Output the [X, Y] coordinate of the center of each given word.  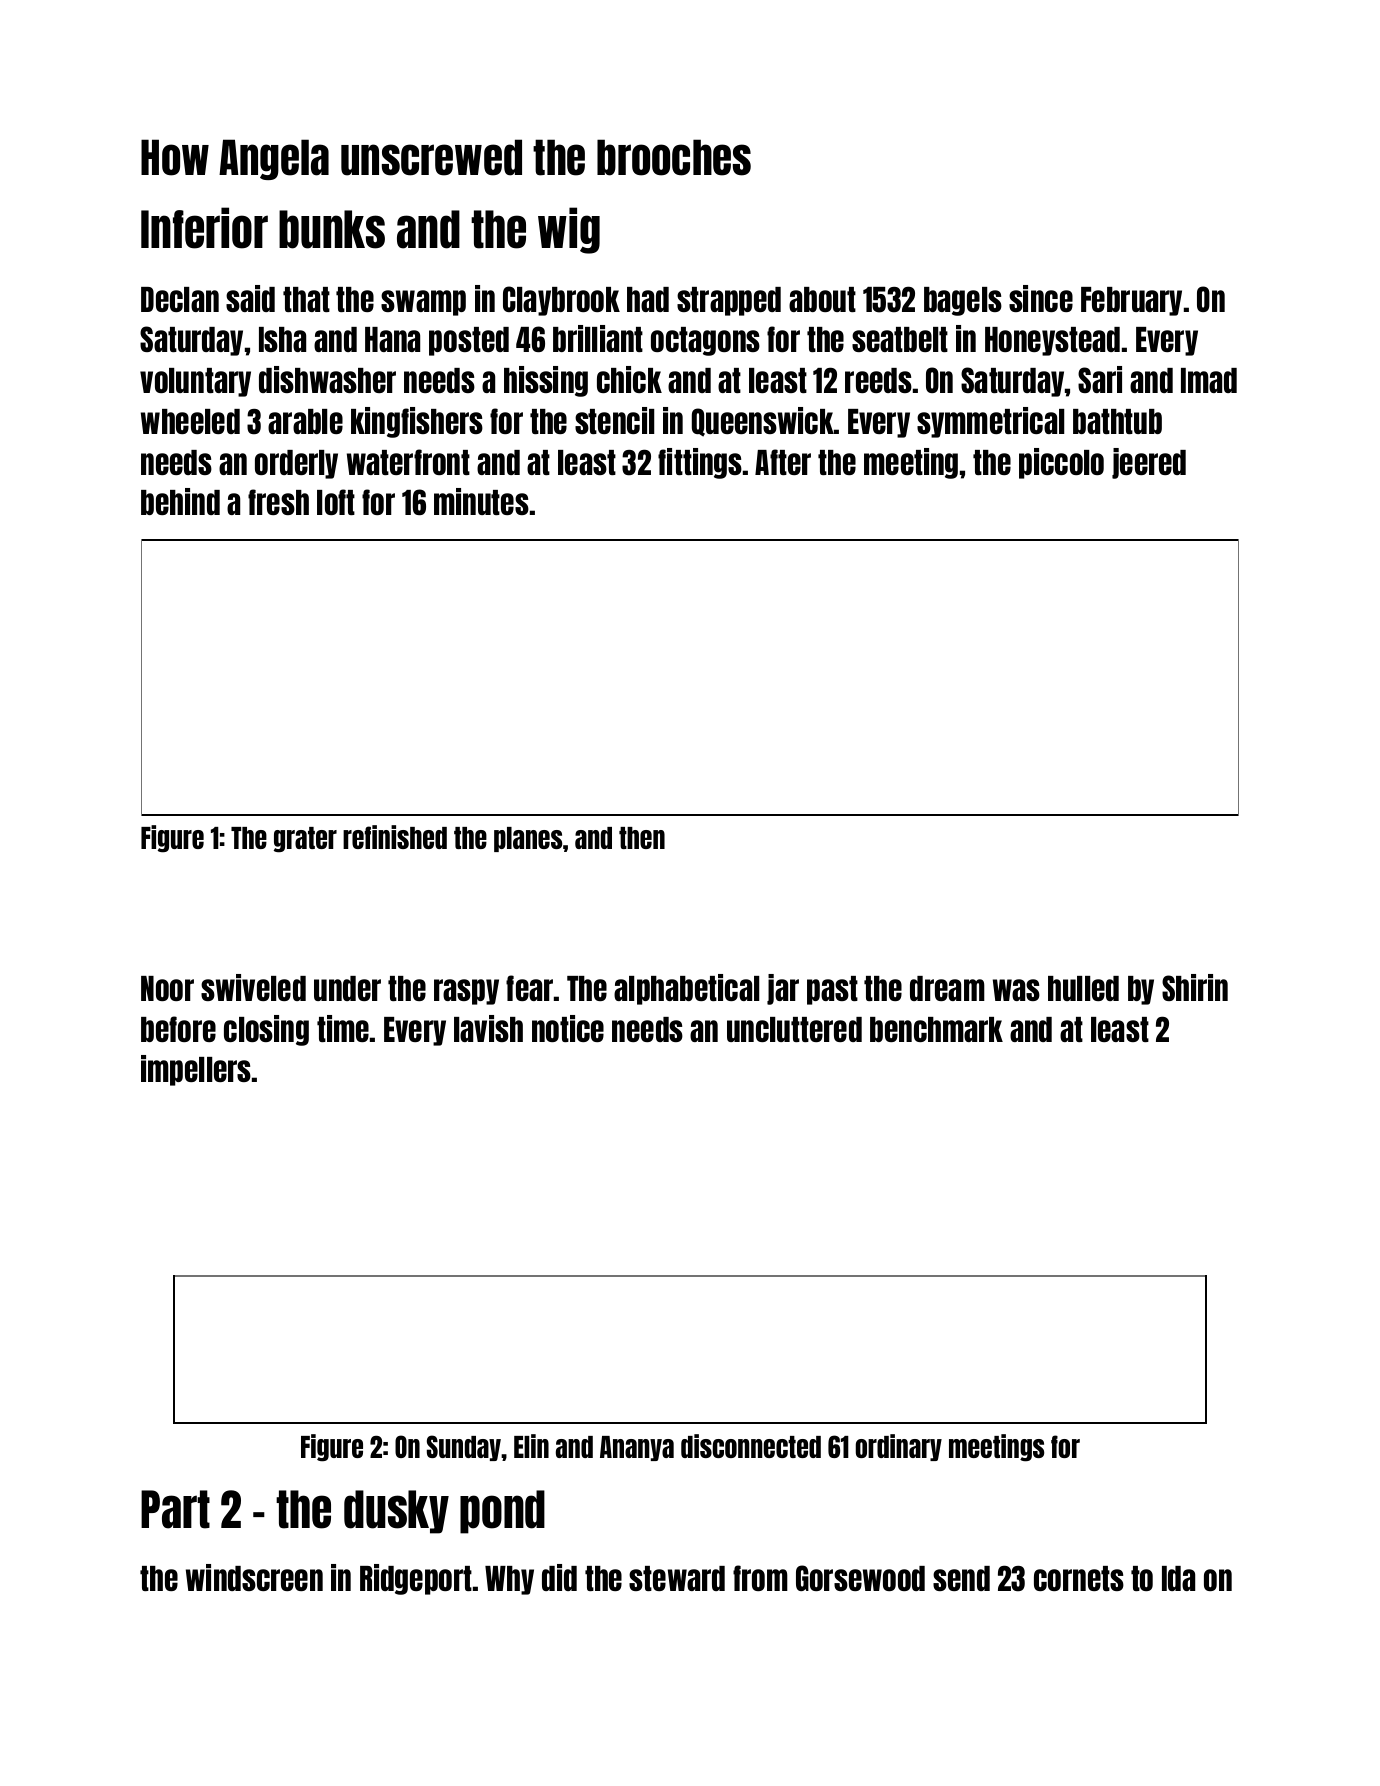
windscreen [254, 1577]
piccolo [1061, 463]
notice [568, 1028]
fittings [700, 463]
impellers [196, 1070]
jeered [1149, 463]
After [783, 462]
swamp [423, 303]
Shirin [1195, 987]
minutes [481, 501]
